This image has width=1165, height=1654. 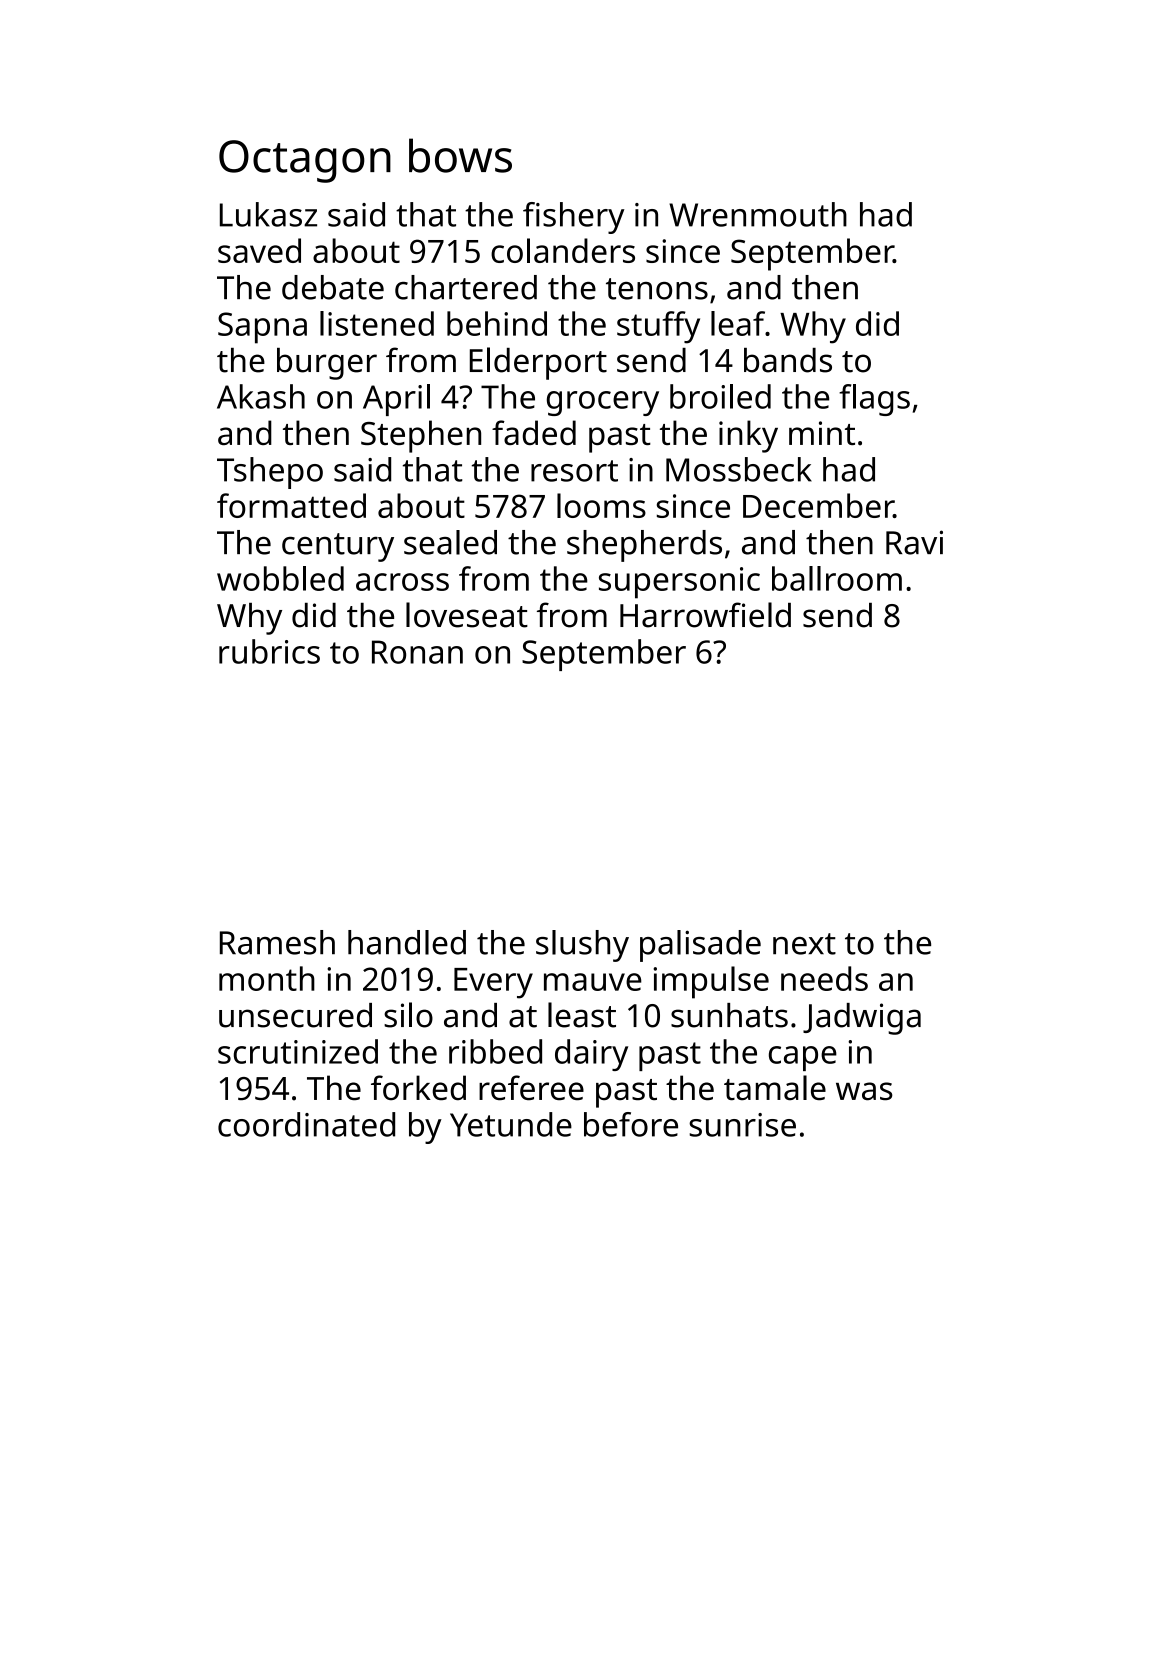 What do you see at coordinates (914, 542) in the image?
I see `Ravi` at bounding box center [914, 542].
